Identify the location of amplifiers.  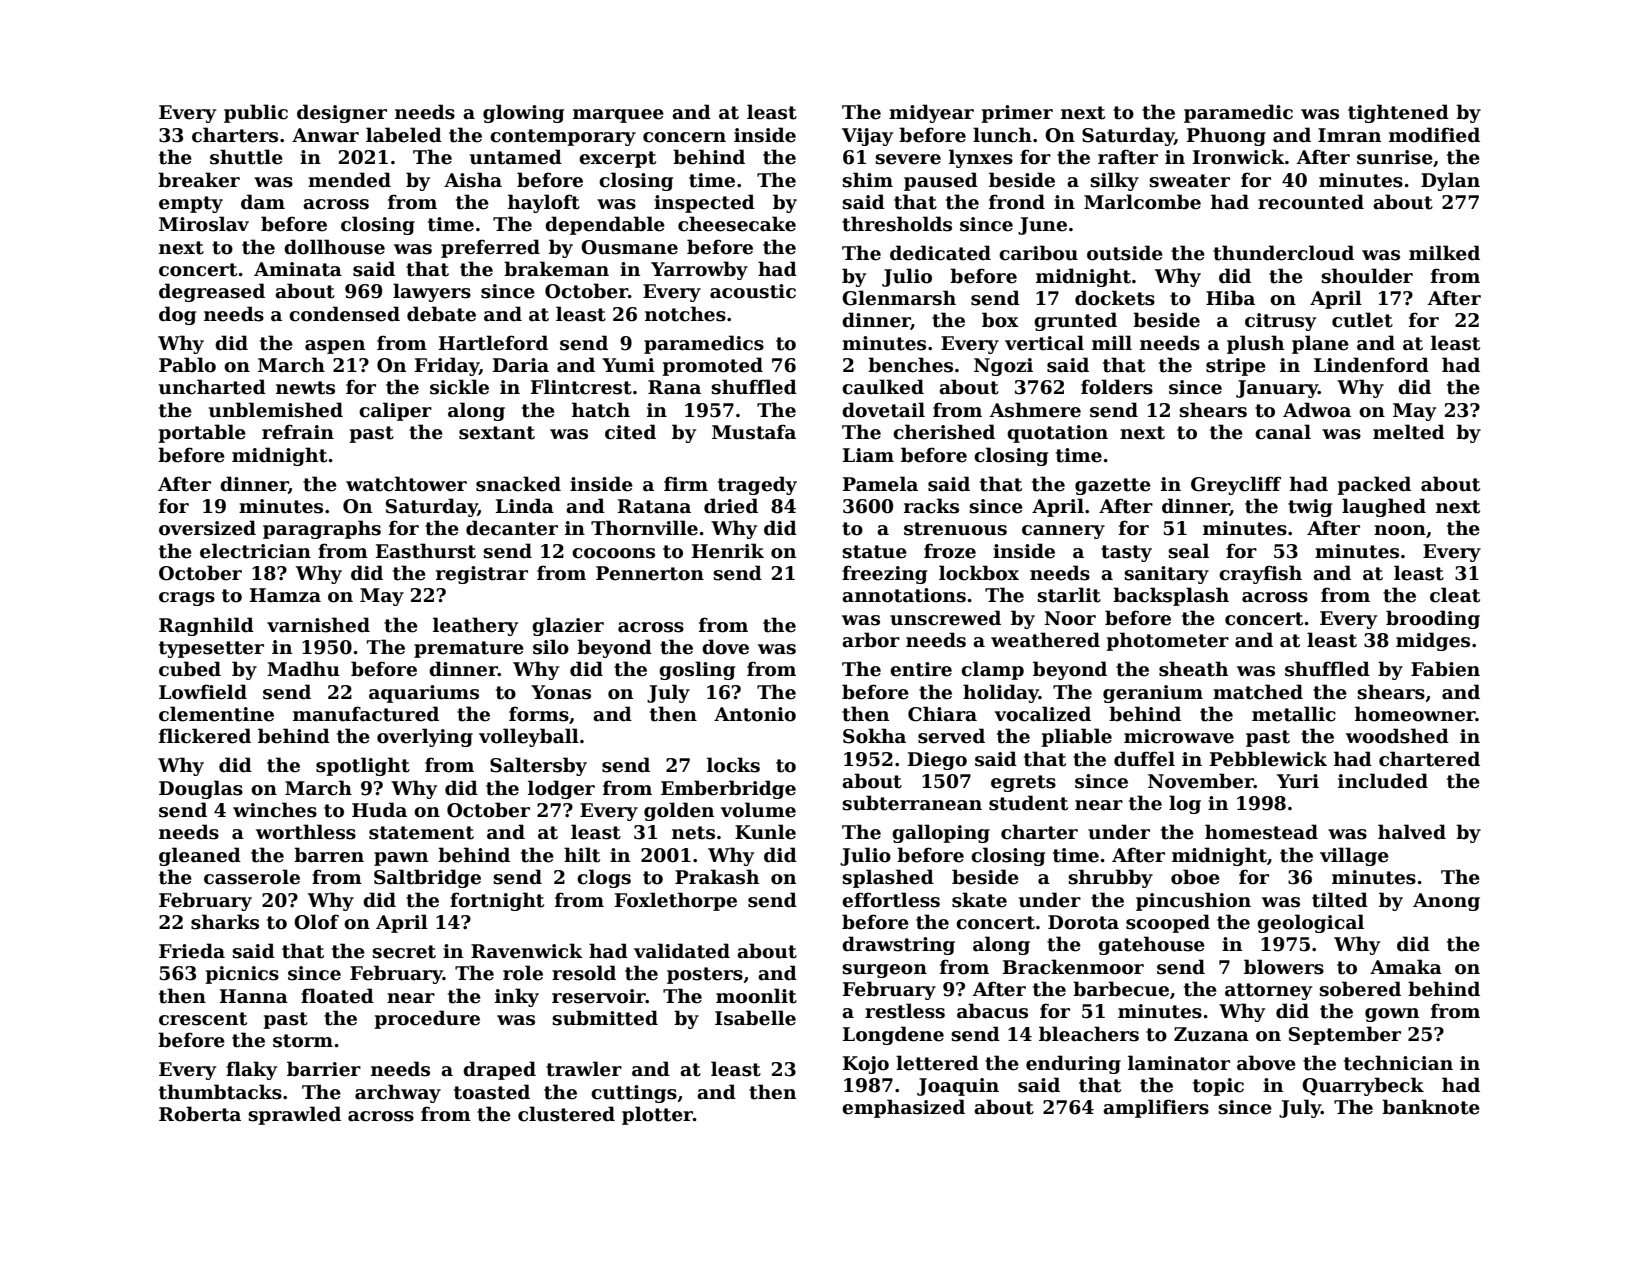
(1156, 1108).
